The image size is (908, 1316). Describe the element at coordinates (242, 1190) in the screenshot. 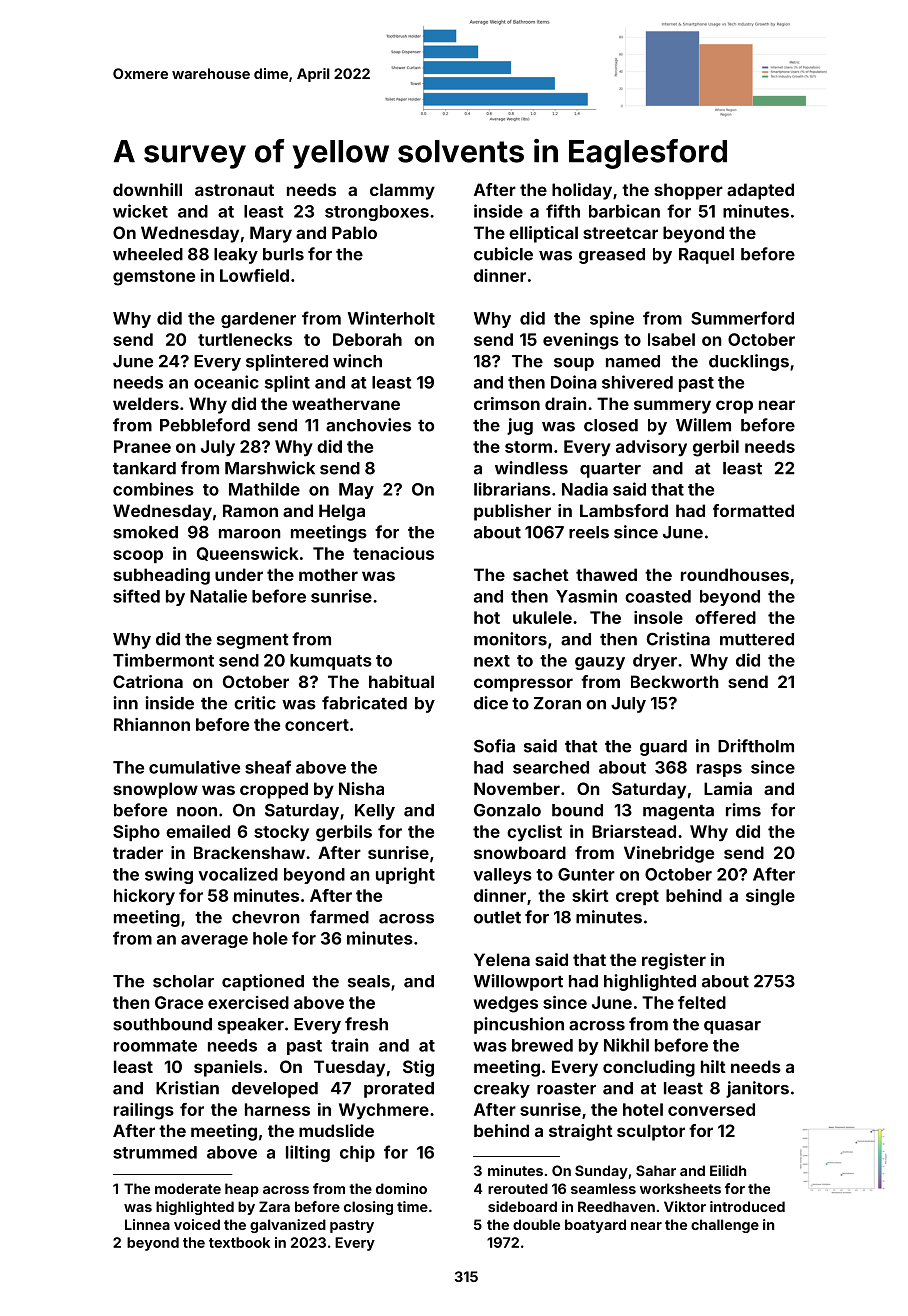

I see `heap` at that location.
